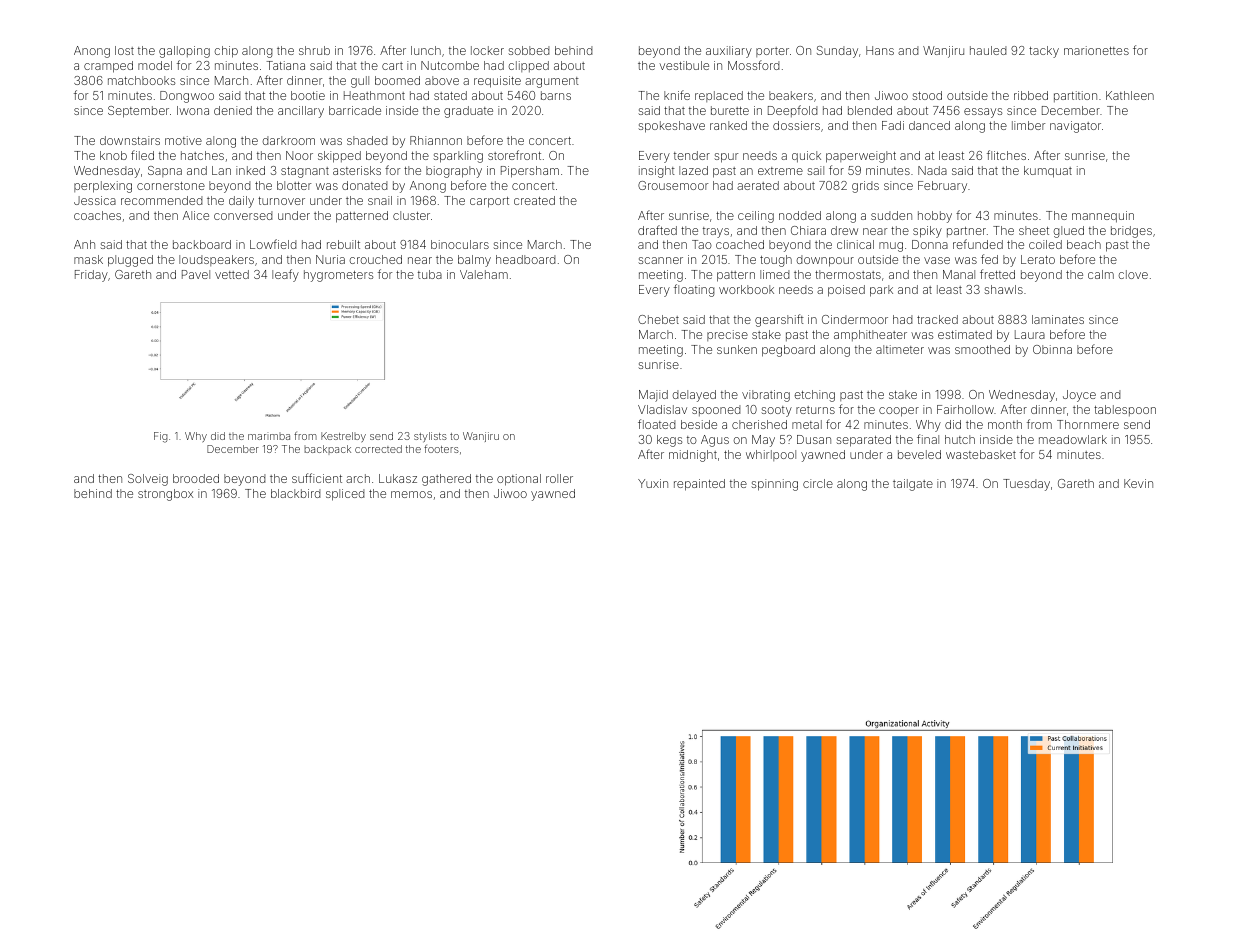 The height and width of the screenshot is (952, 1233). I want to click on Lerato, so click(1038, 259).
